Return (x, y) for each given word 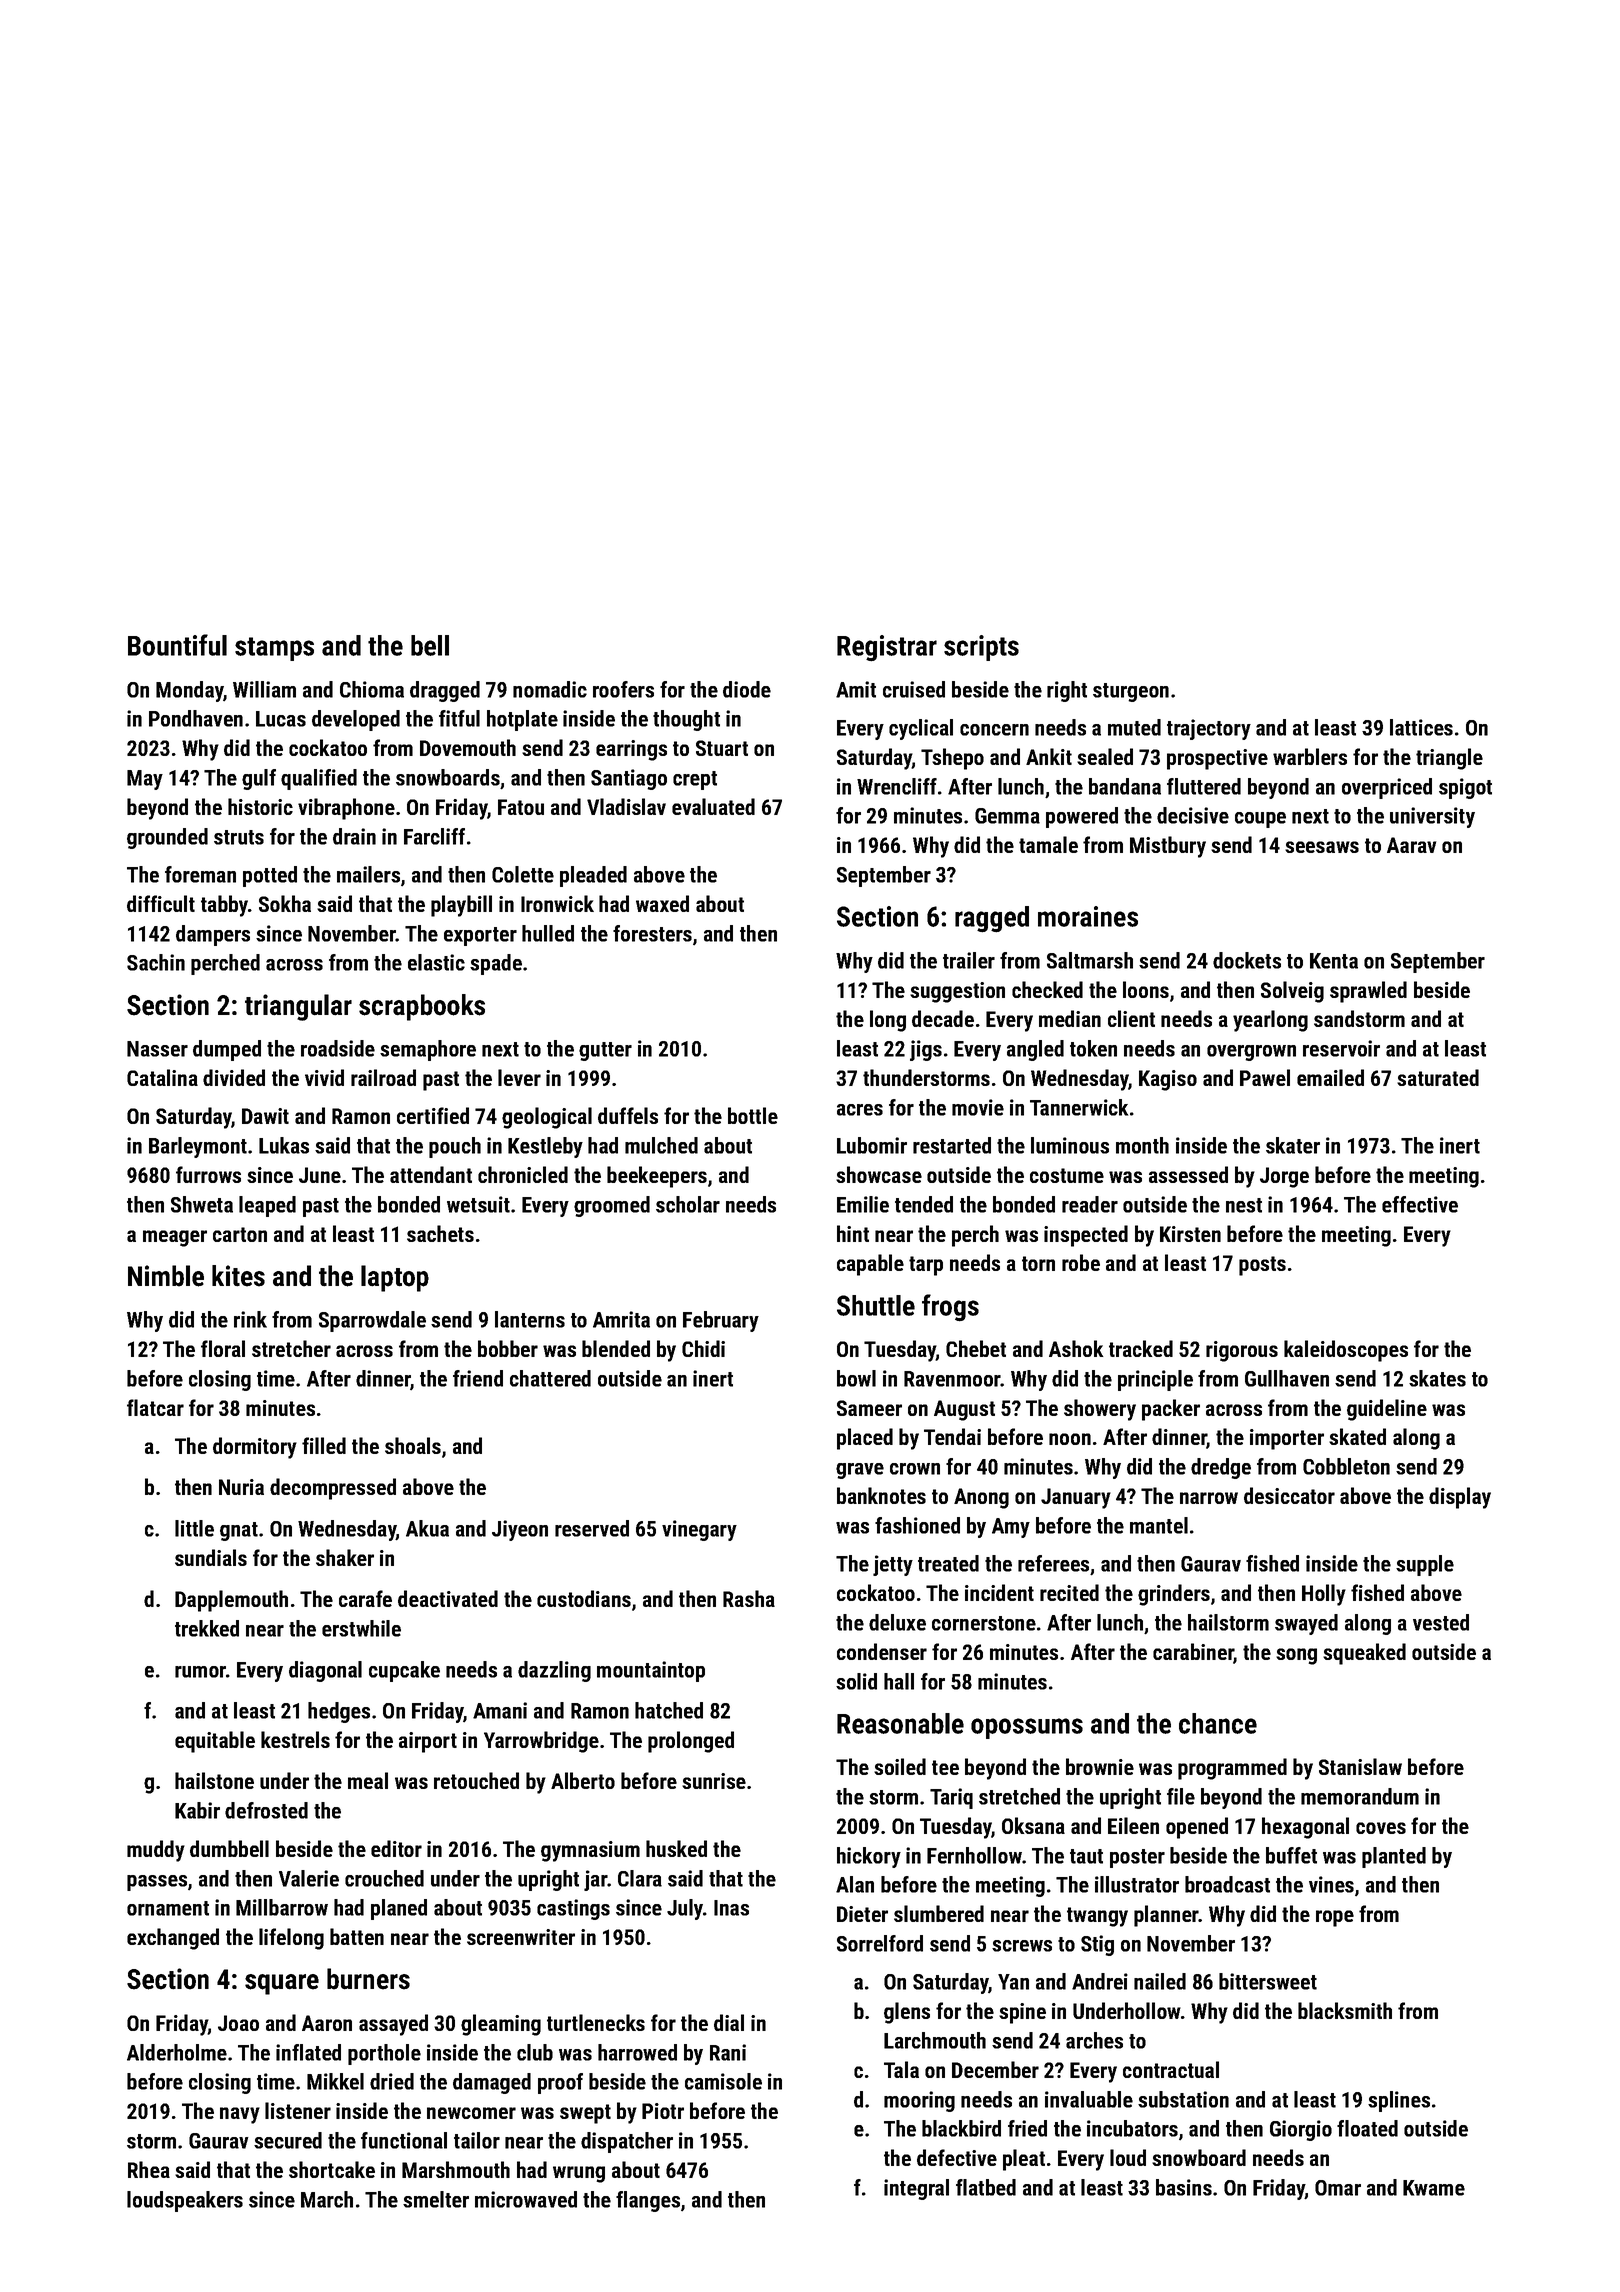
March (327, 2199)
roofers (623, 689)
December (995, 2069)
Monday (190, 691)
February (721, 1321)
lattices (1421, 727)
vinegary (699, 1530)
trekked (207, 1628)
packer (1171, 1410)
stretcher (291, 1348)
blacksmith (1345, 2010)
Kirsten (1190, 1234)
